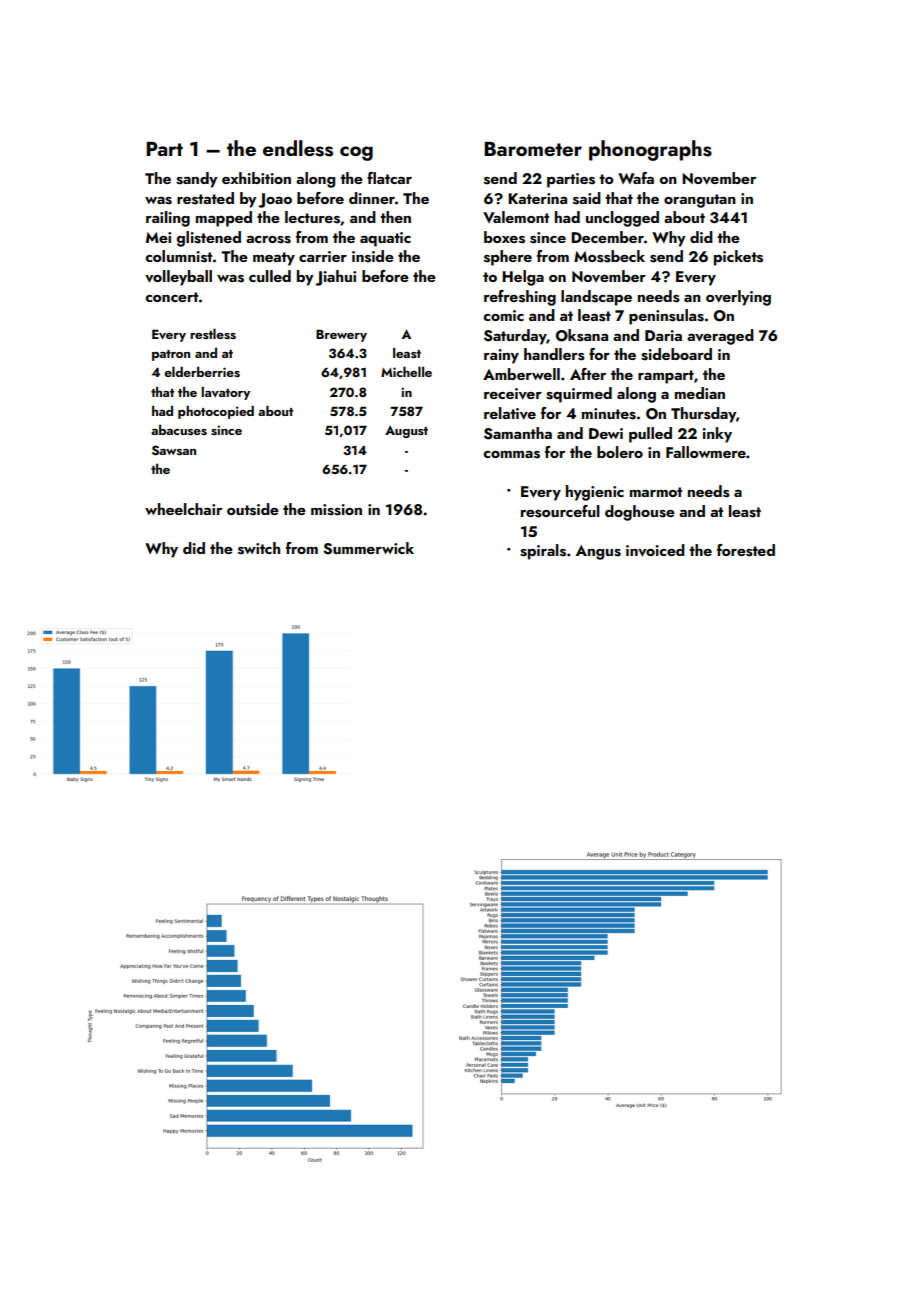 The height and width of the screenshot is (1314, 924). Describe the element at coordinates (537, 198) in the screenshot. I see `Katerina` at that location.
